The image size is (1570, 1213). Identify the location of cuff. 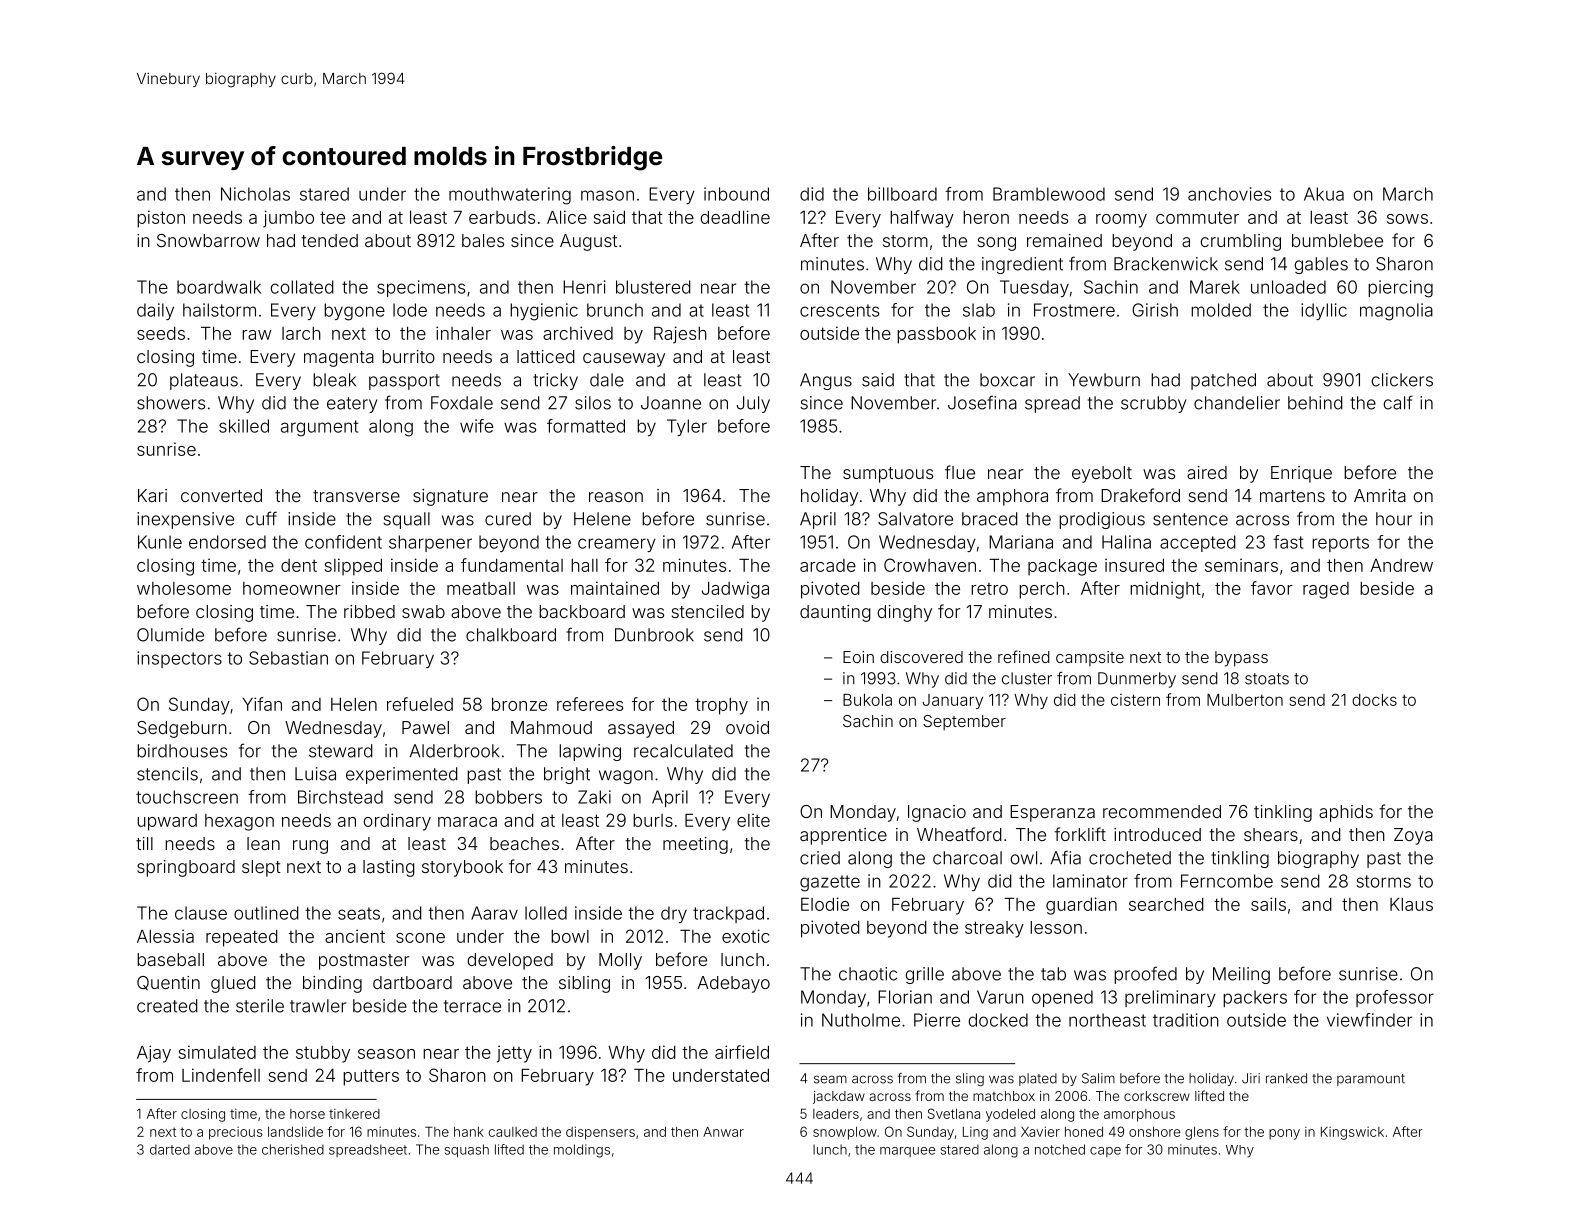
(261, 518).
